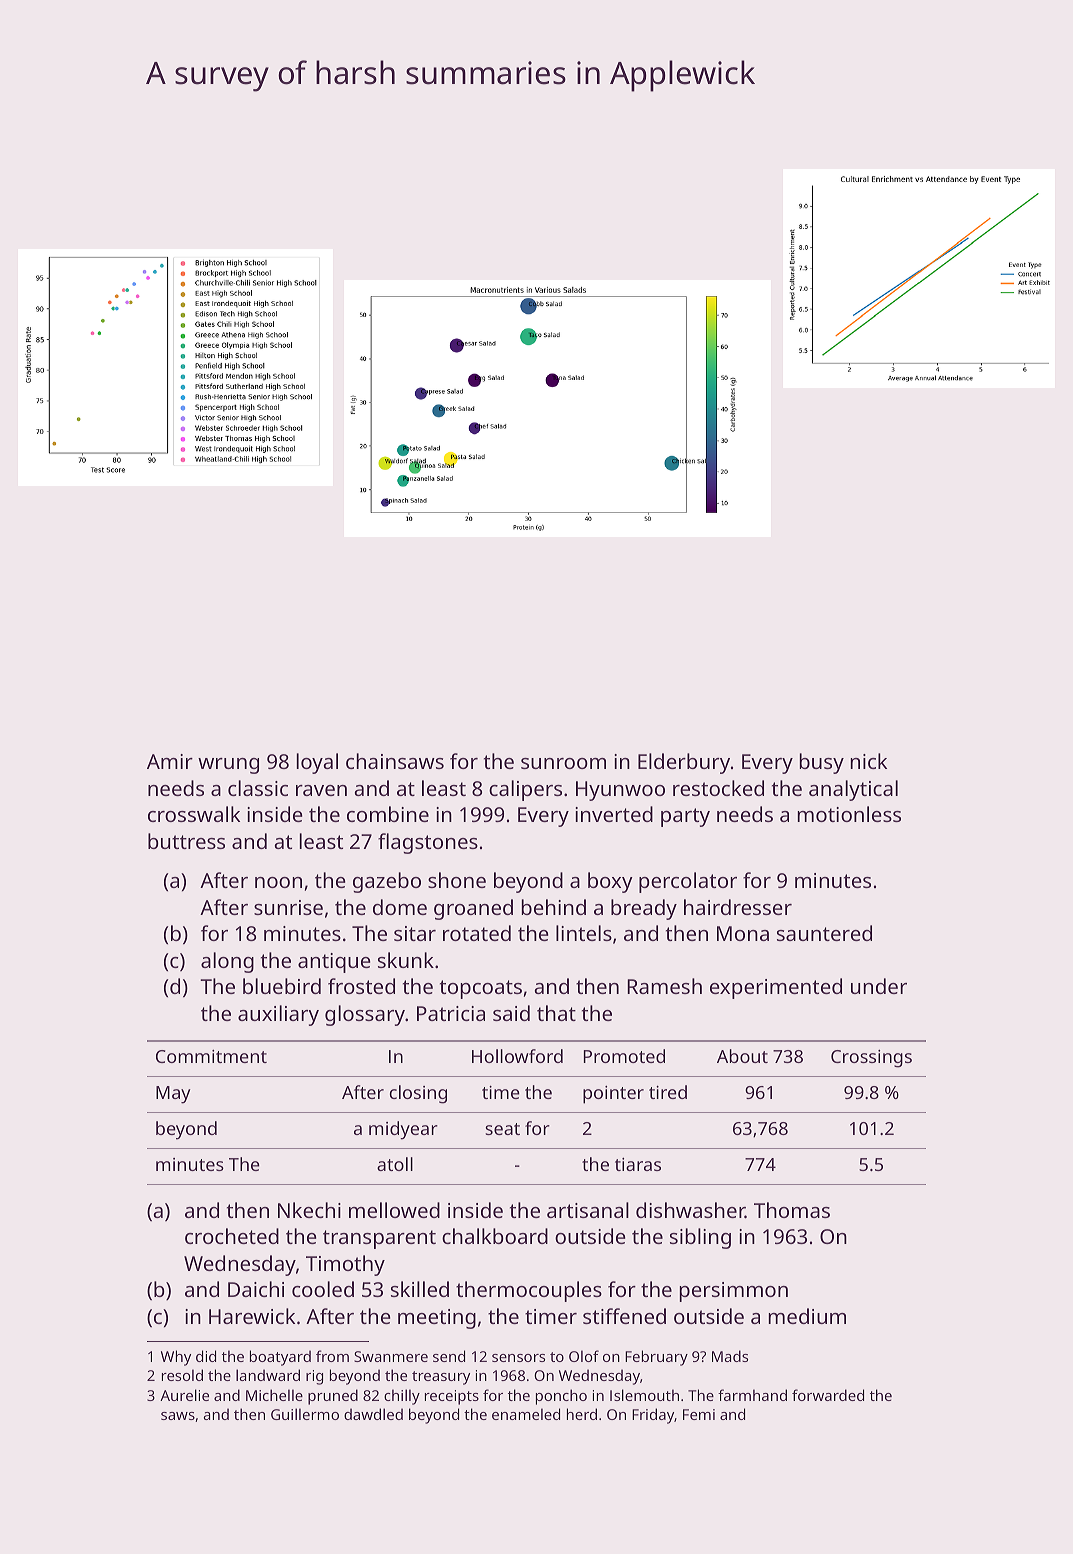  I want to click on tiaras, so click(638, 1164).
